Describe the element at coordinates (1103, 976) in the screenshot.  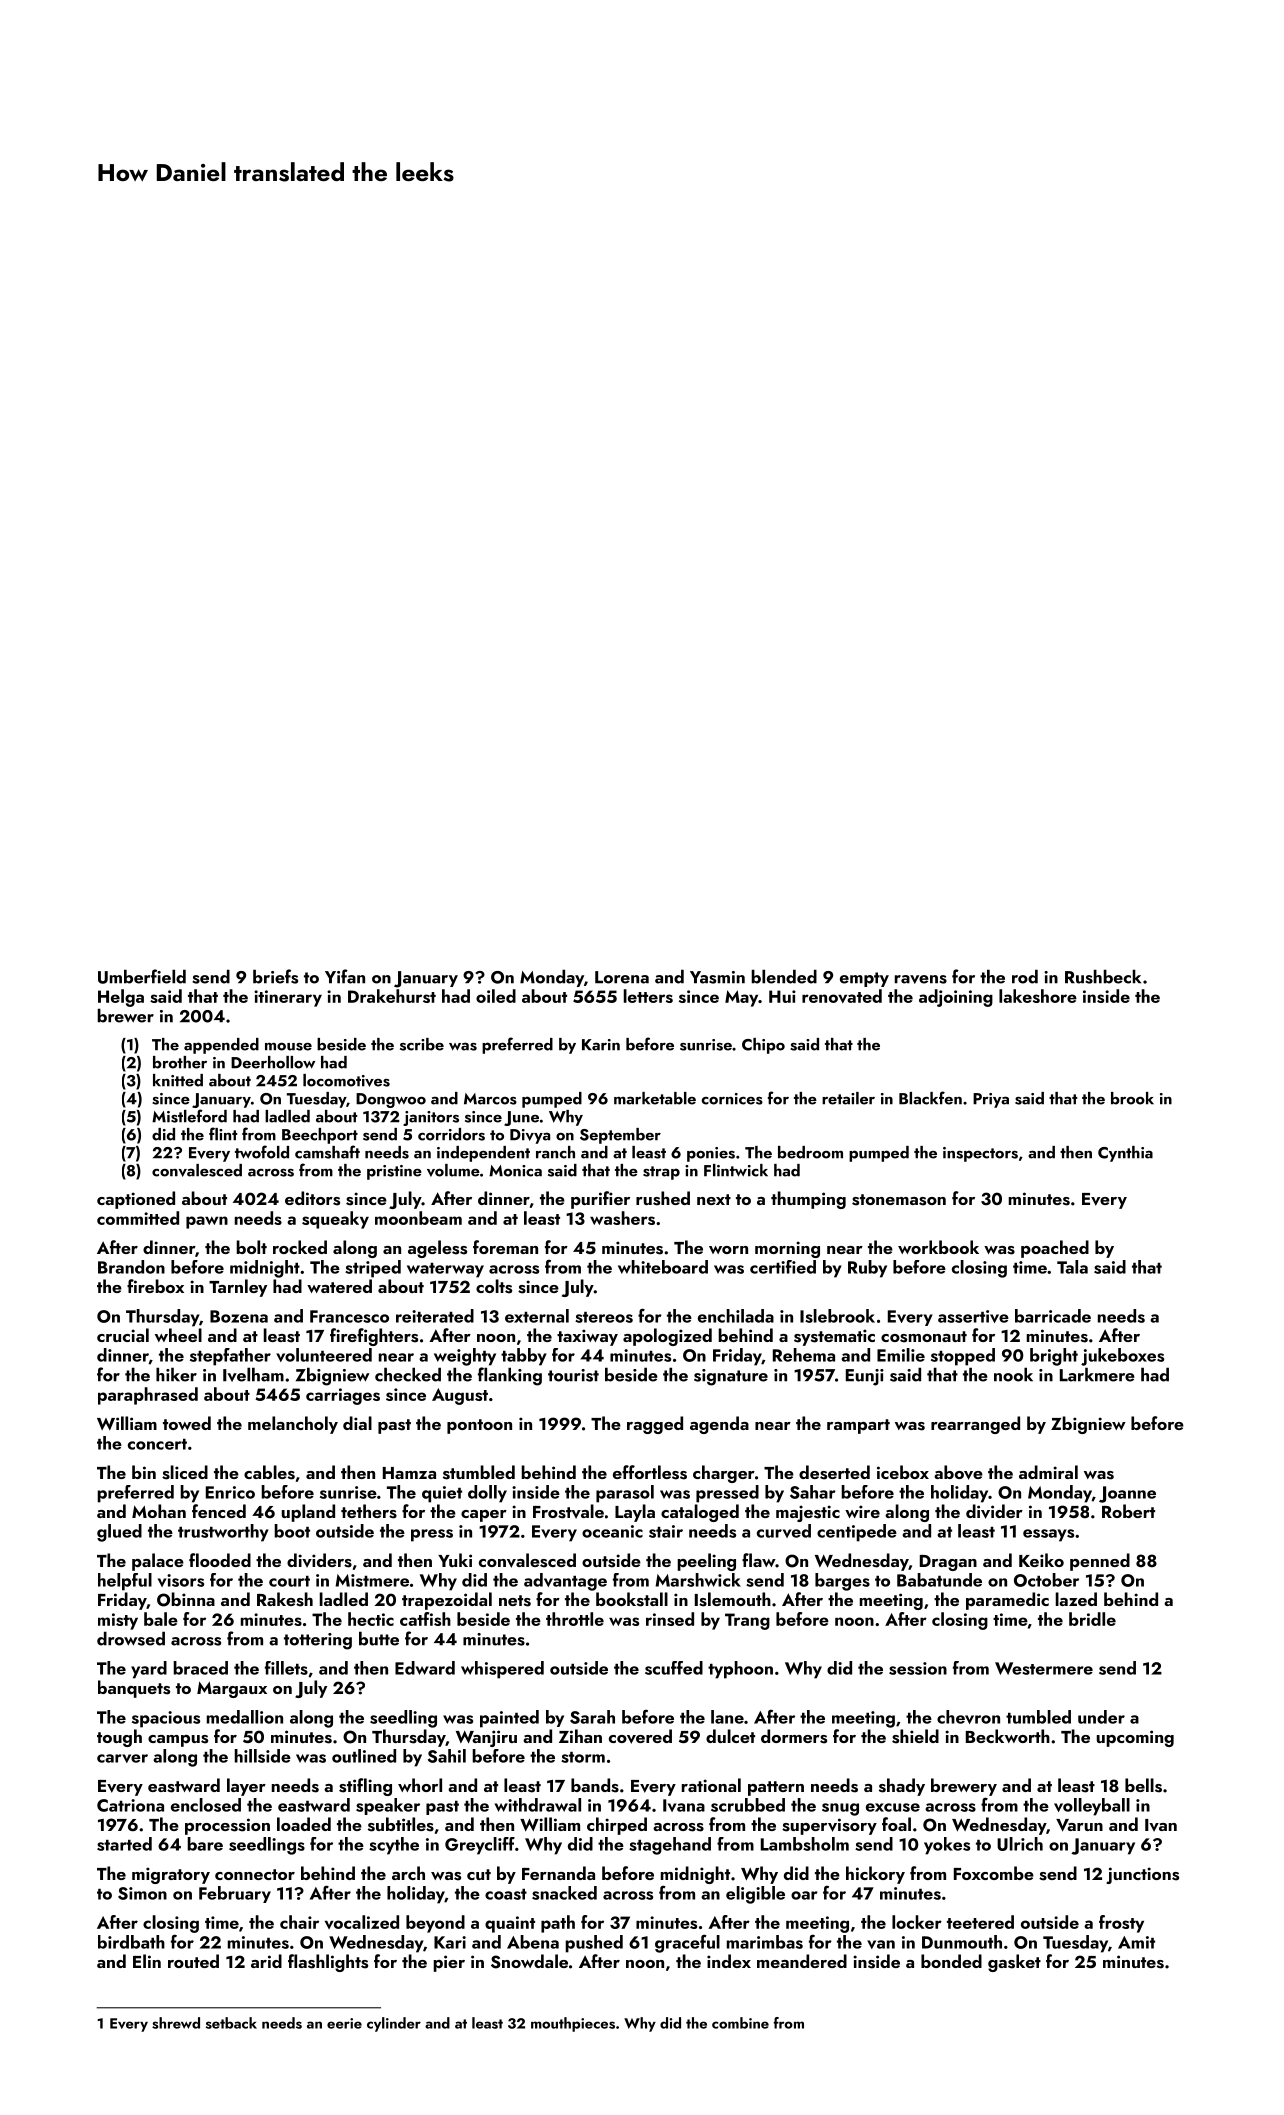
I see `Rushbeck` at that location.
